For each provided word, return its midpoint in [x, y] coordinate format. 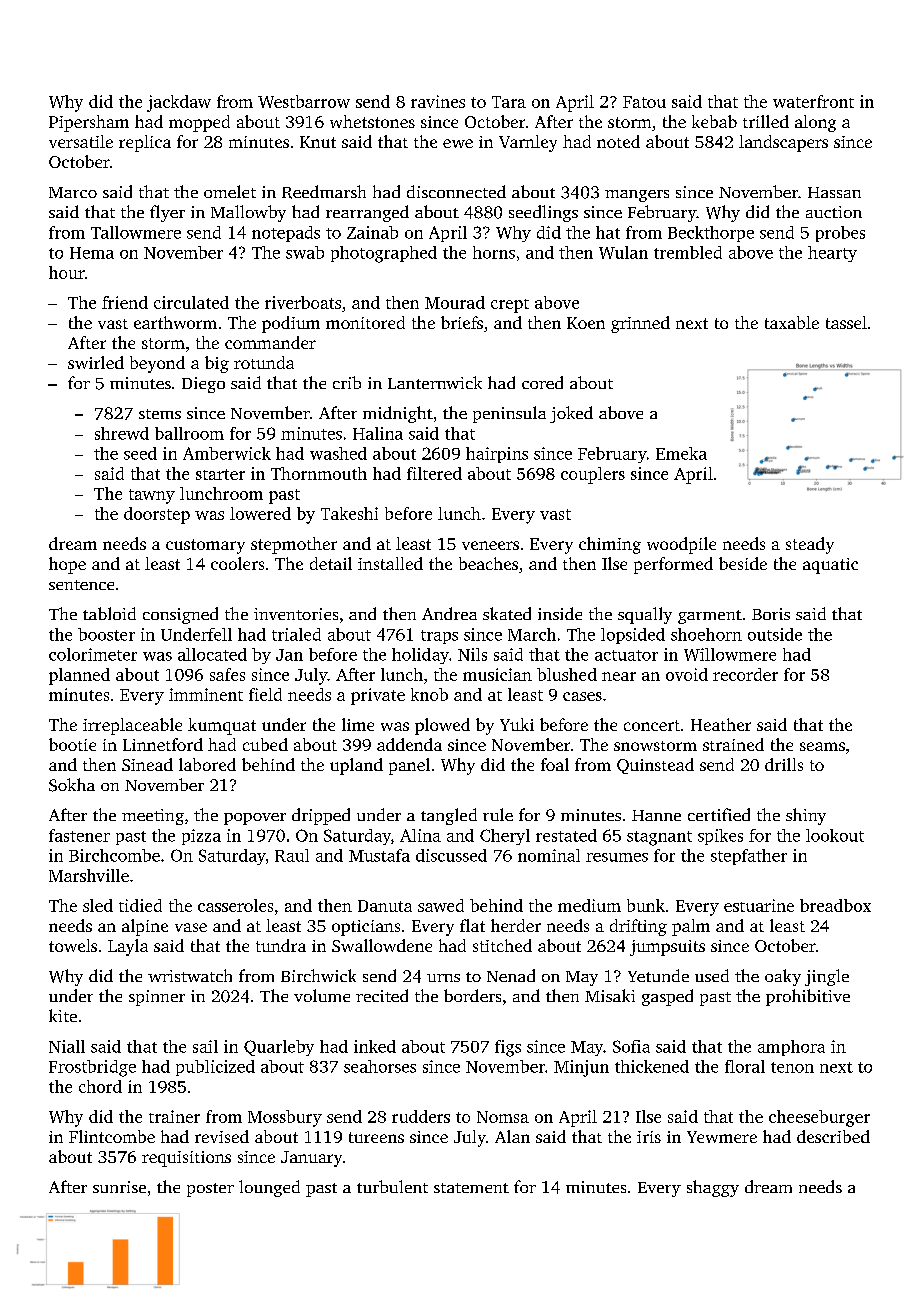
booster [106, 634]
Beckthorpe [711, 234]
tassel [846, 322]
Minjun [581, 1068]
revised [222, 1136]
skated [507, 613]
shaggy [713, 1188]
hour [67, 272]
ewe [458, 143]
